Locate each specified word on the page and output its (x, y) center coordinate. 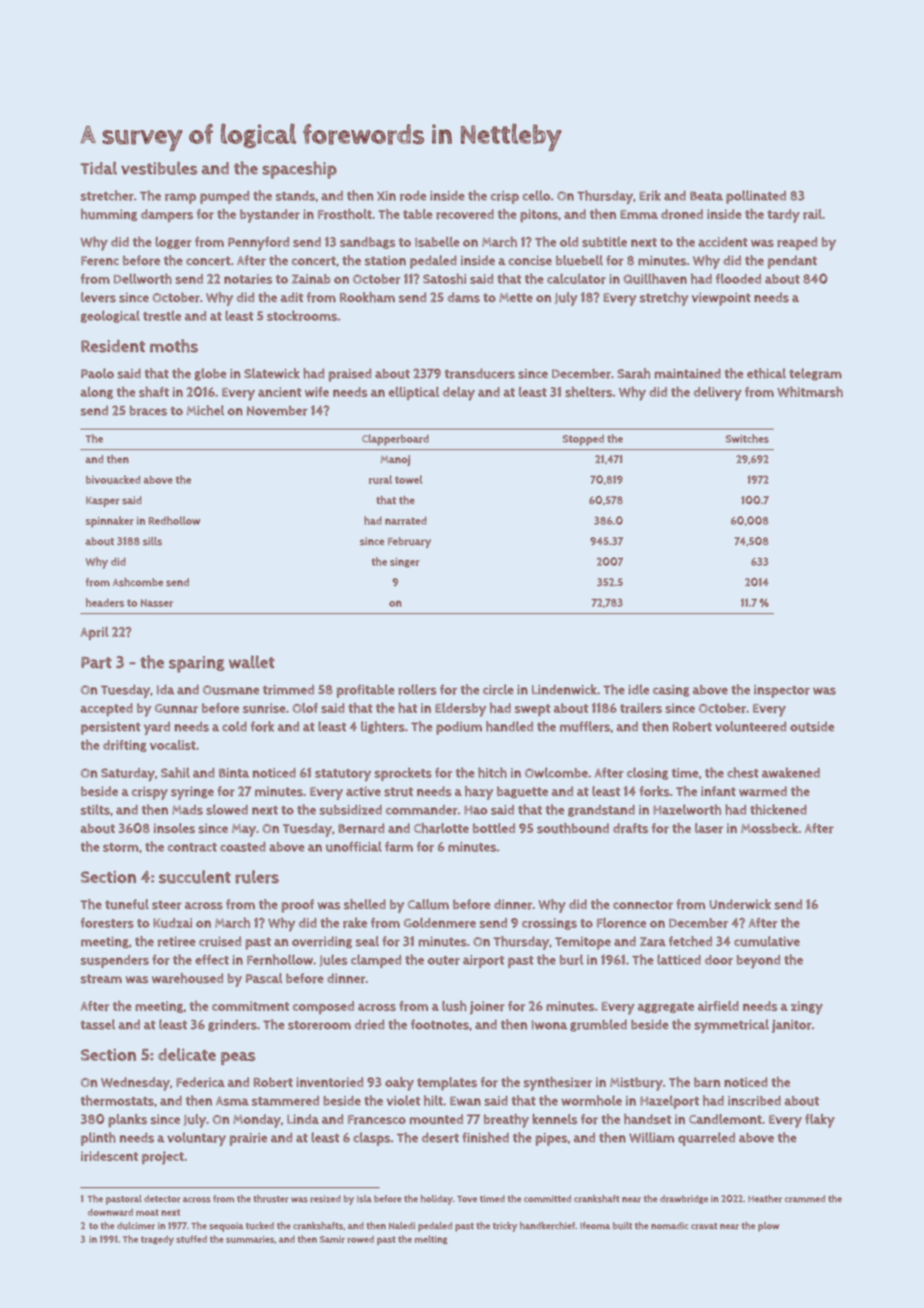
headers (105, 602)
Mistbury (636, 1084)
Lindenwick (564, 689)
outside (812, 726)
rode (413, 196)
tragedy (157, 1241)
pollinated (756, 197)
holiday (437, 1200)
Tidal (98, 168)
